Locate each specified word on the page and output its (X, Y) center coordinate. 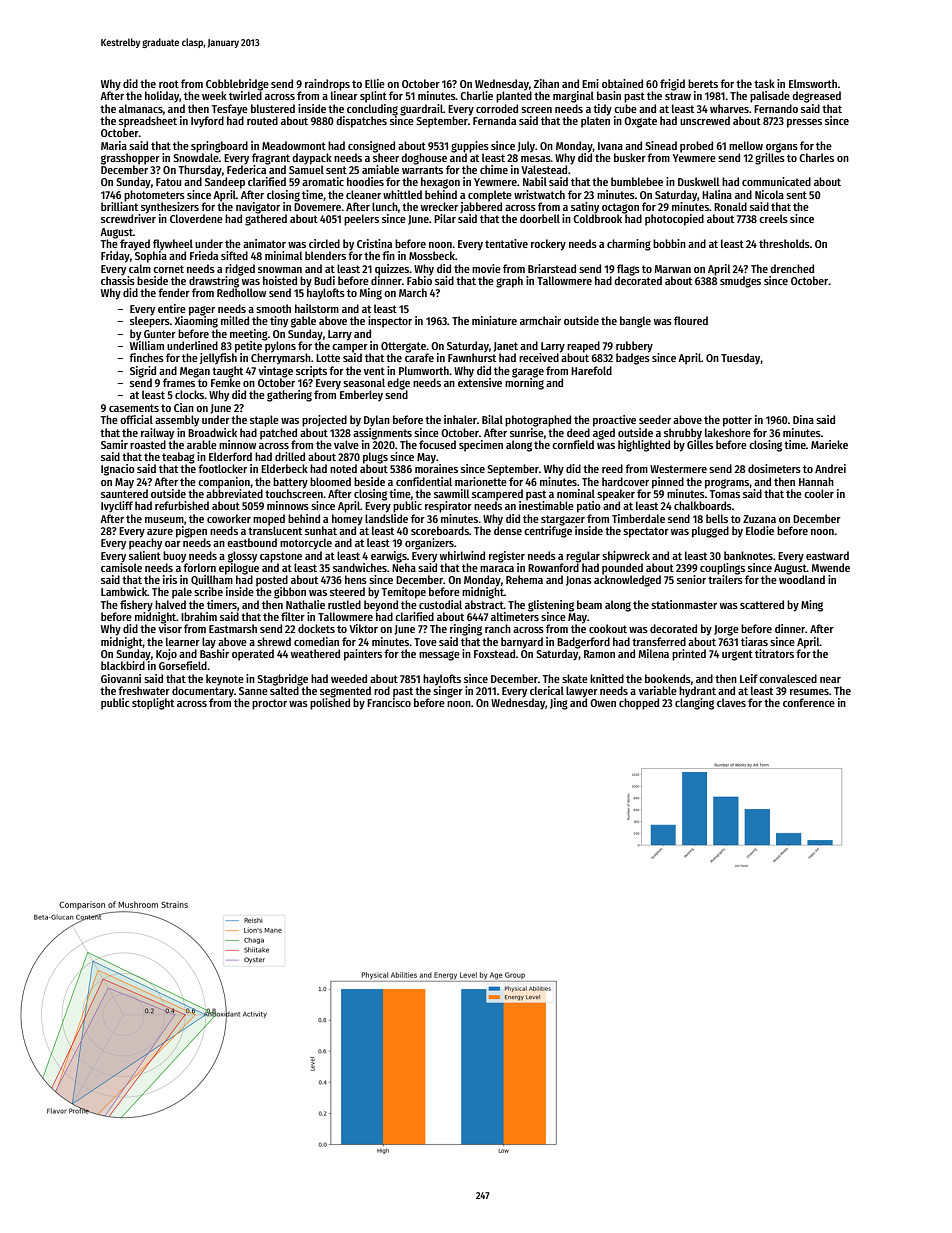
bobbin (669, 243)
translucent (275, 530)
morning (524, 384)
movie (486, 268)
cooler (819, 493)
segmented (345, 692)
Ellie (375, 83)
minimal (283, 255)
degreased (816, 97)
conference (809, 702)
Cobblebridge (237, 85)
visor (170, 628)
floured (691, 320)
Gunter (160, 334)
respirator (448, 507)
